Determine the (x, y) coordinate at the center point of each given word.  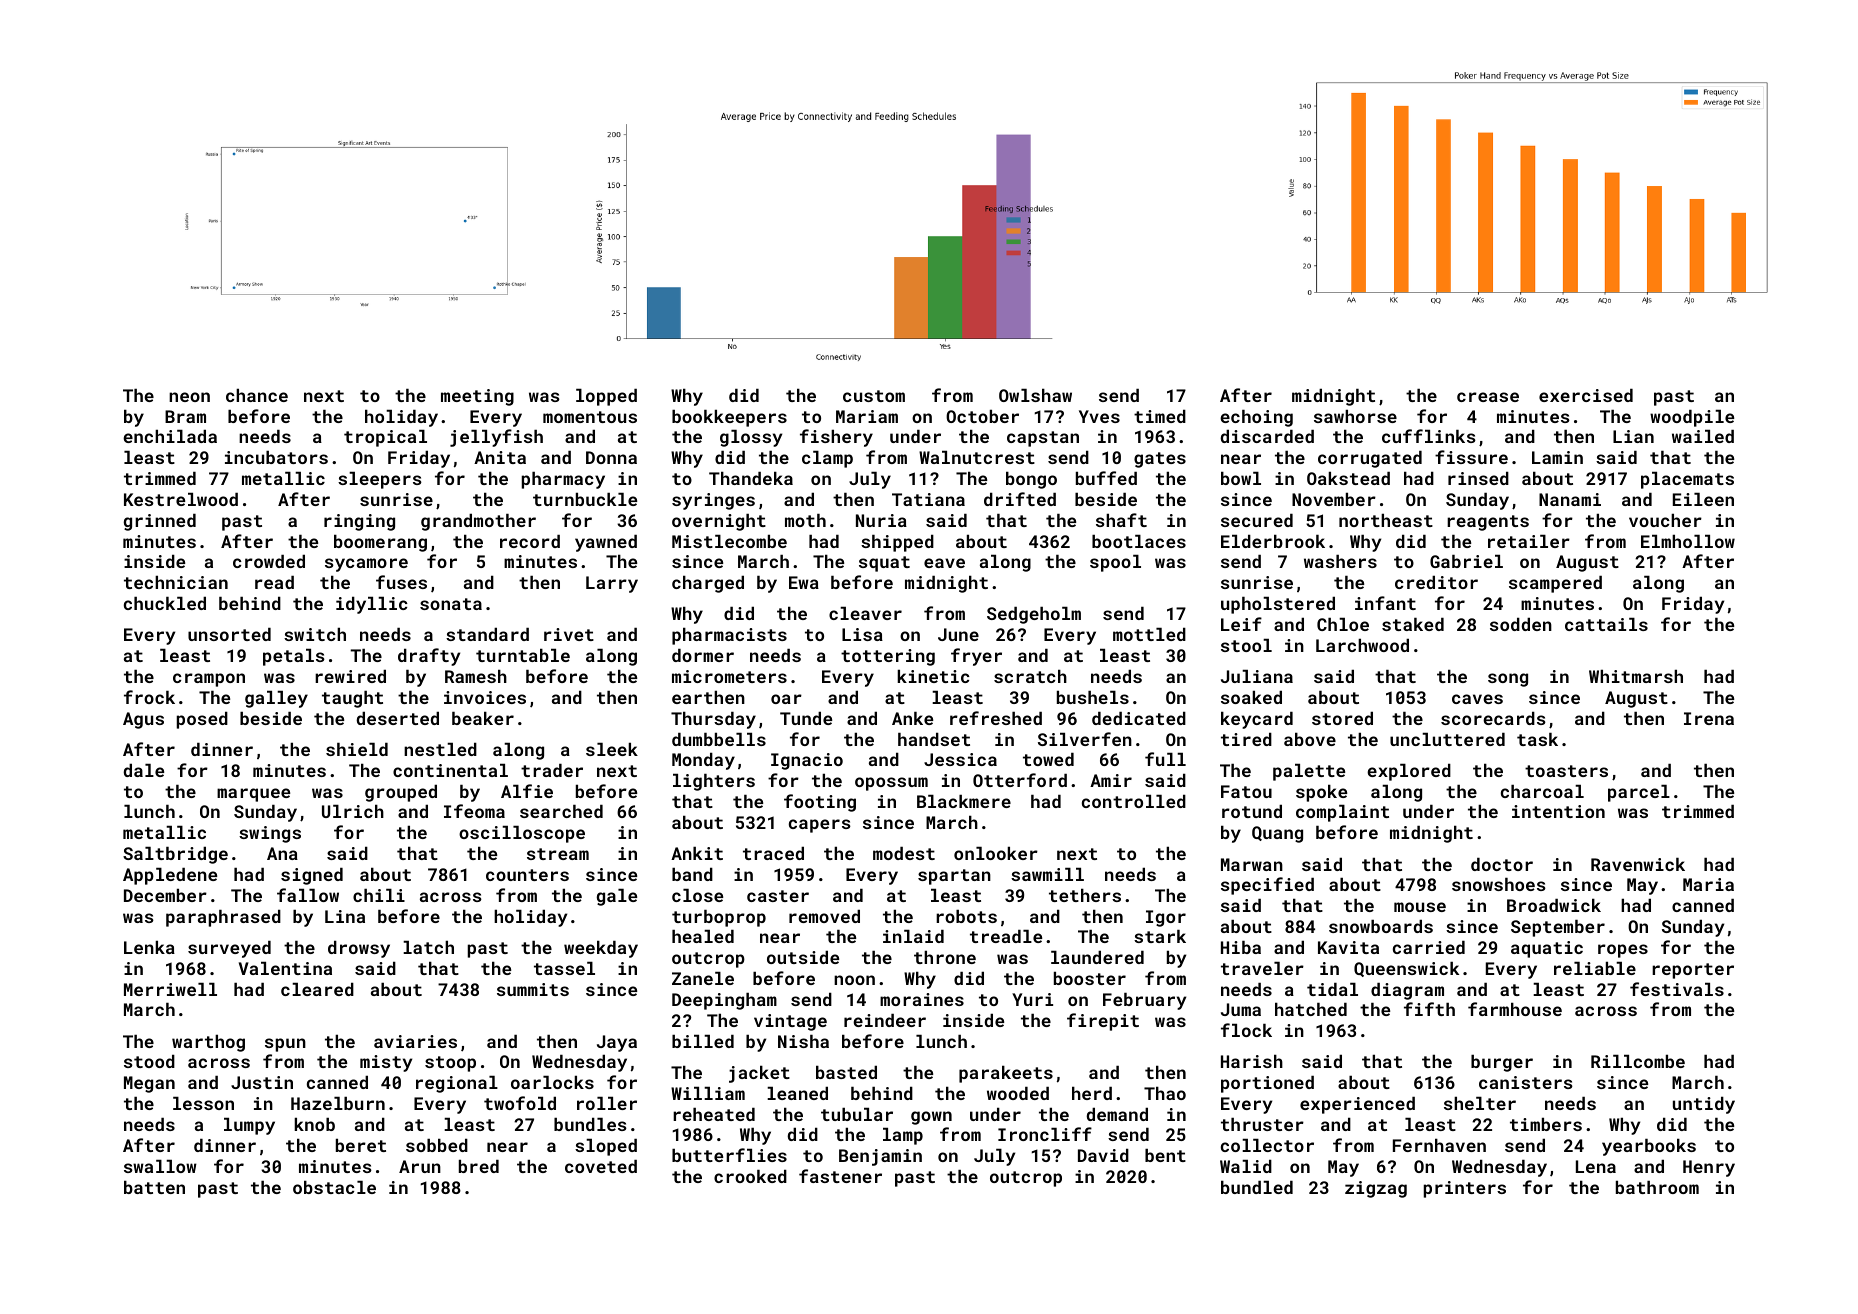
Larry (612, 584)
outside (803, 957)
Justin (262, 1082)
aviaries (415, 1041)
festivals (1677, 989)
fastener (840, 1176)
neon (189, 397)
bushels (1093, 697)
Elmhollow (1688, 541)
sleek (612, 749)
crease (1488, 397)
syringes (713, 501)
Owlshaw (1035, 395)
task (1537, 739)
